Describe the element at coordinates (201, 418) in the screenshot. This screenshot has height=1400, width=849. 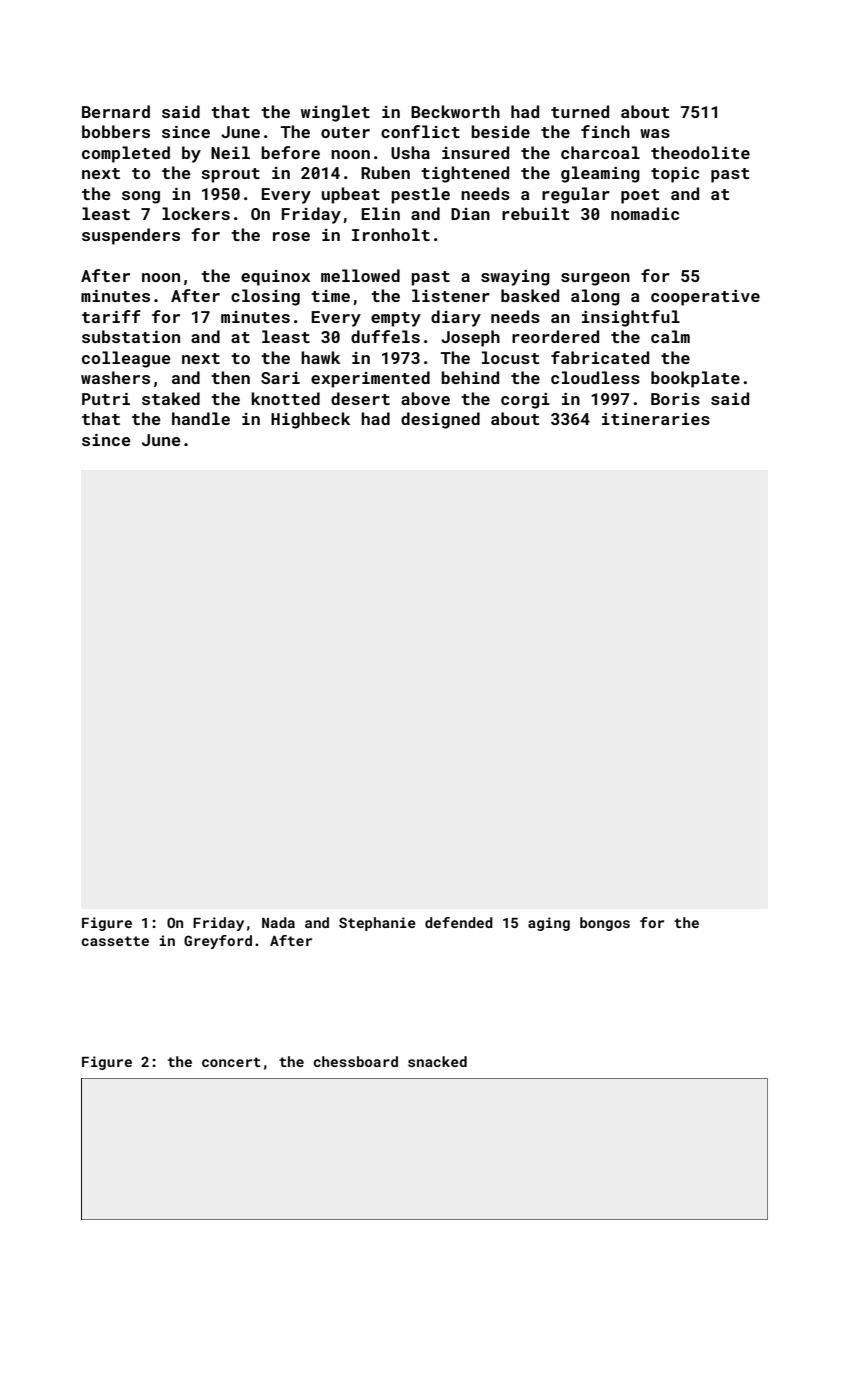
I see `handle` at that location.
